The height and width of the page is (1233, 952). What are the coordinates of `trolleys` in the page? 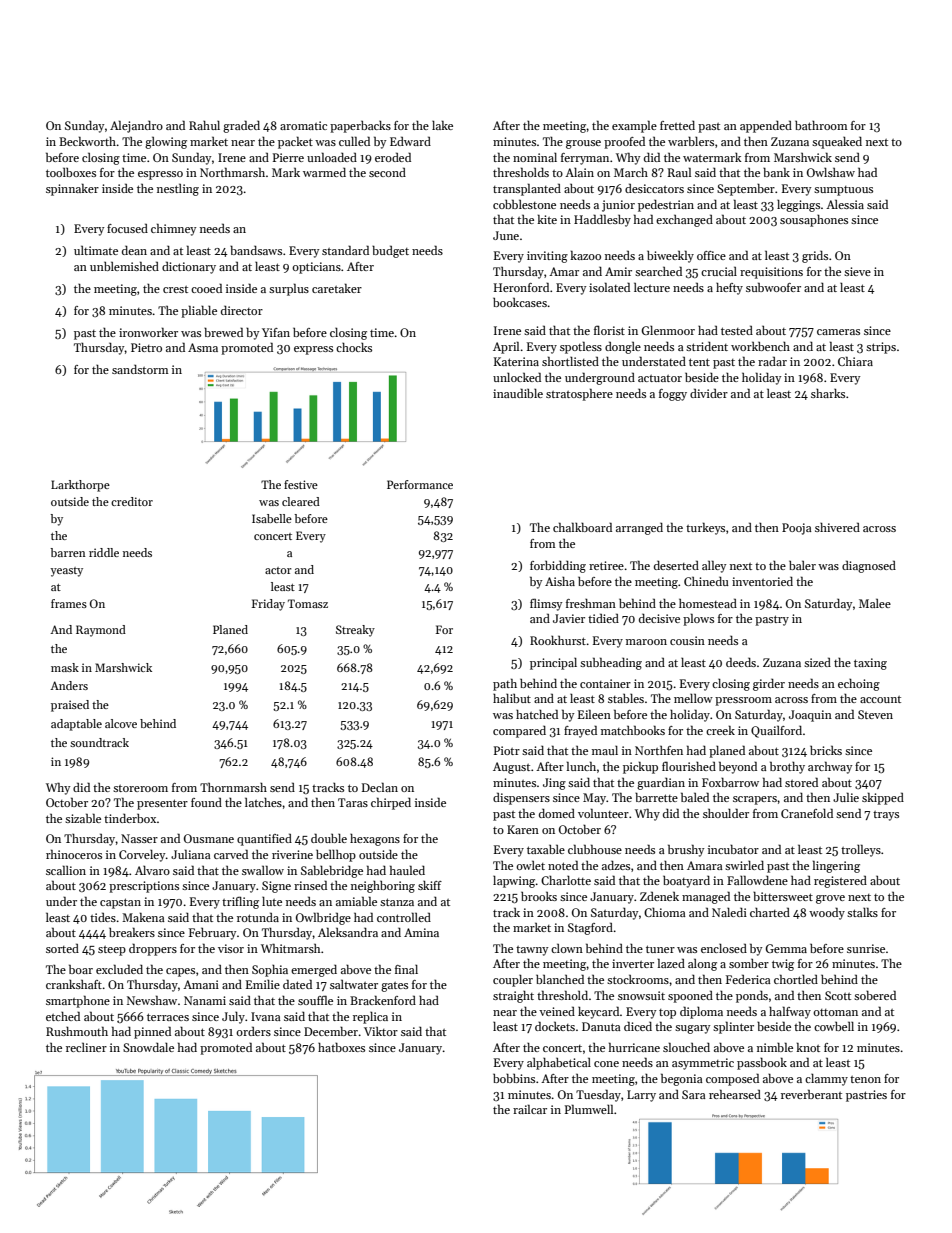 It's located at (861, 850).
